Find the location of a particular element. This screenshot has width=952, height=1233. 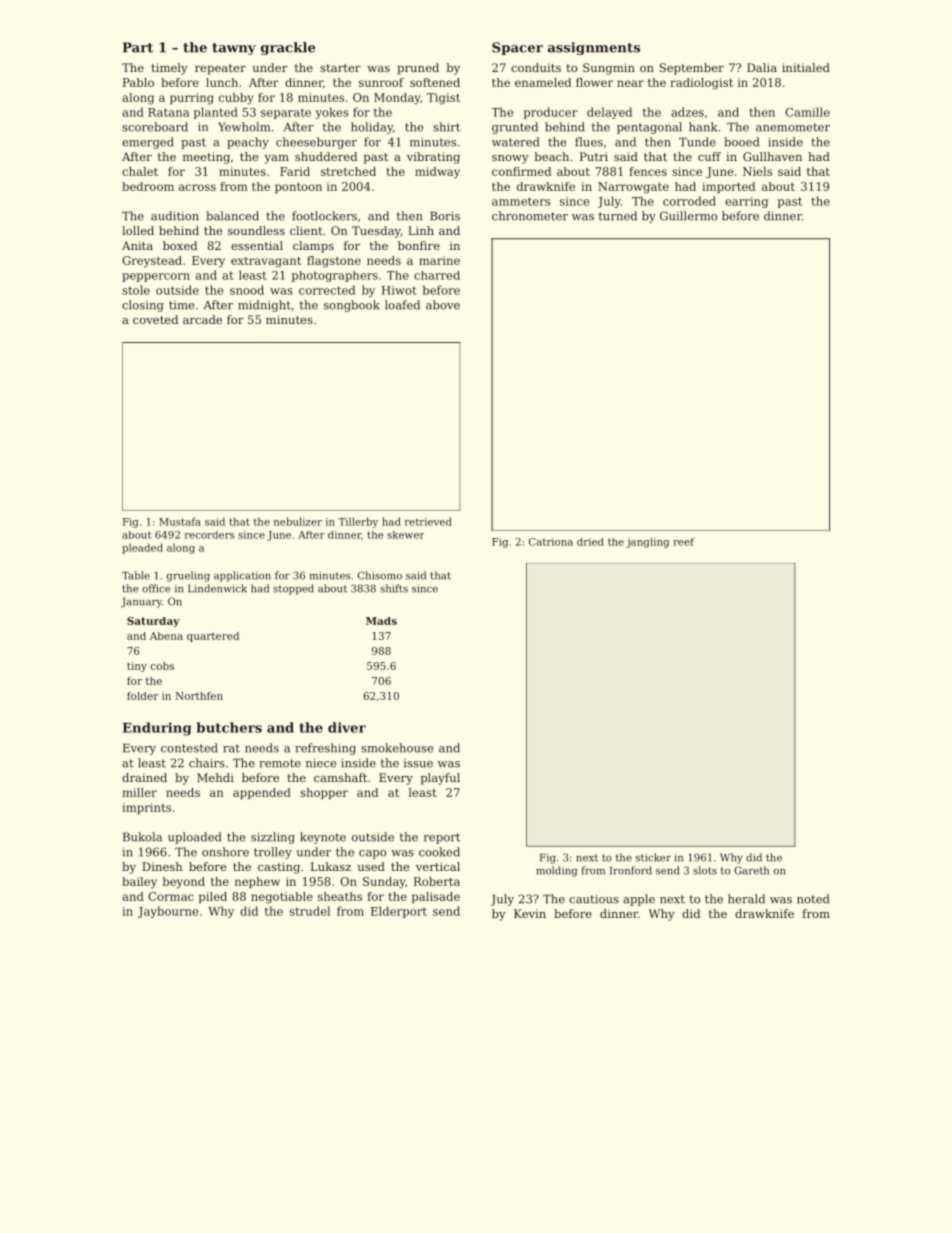

assignments is located at coordinates (594, 48).
